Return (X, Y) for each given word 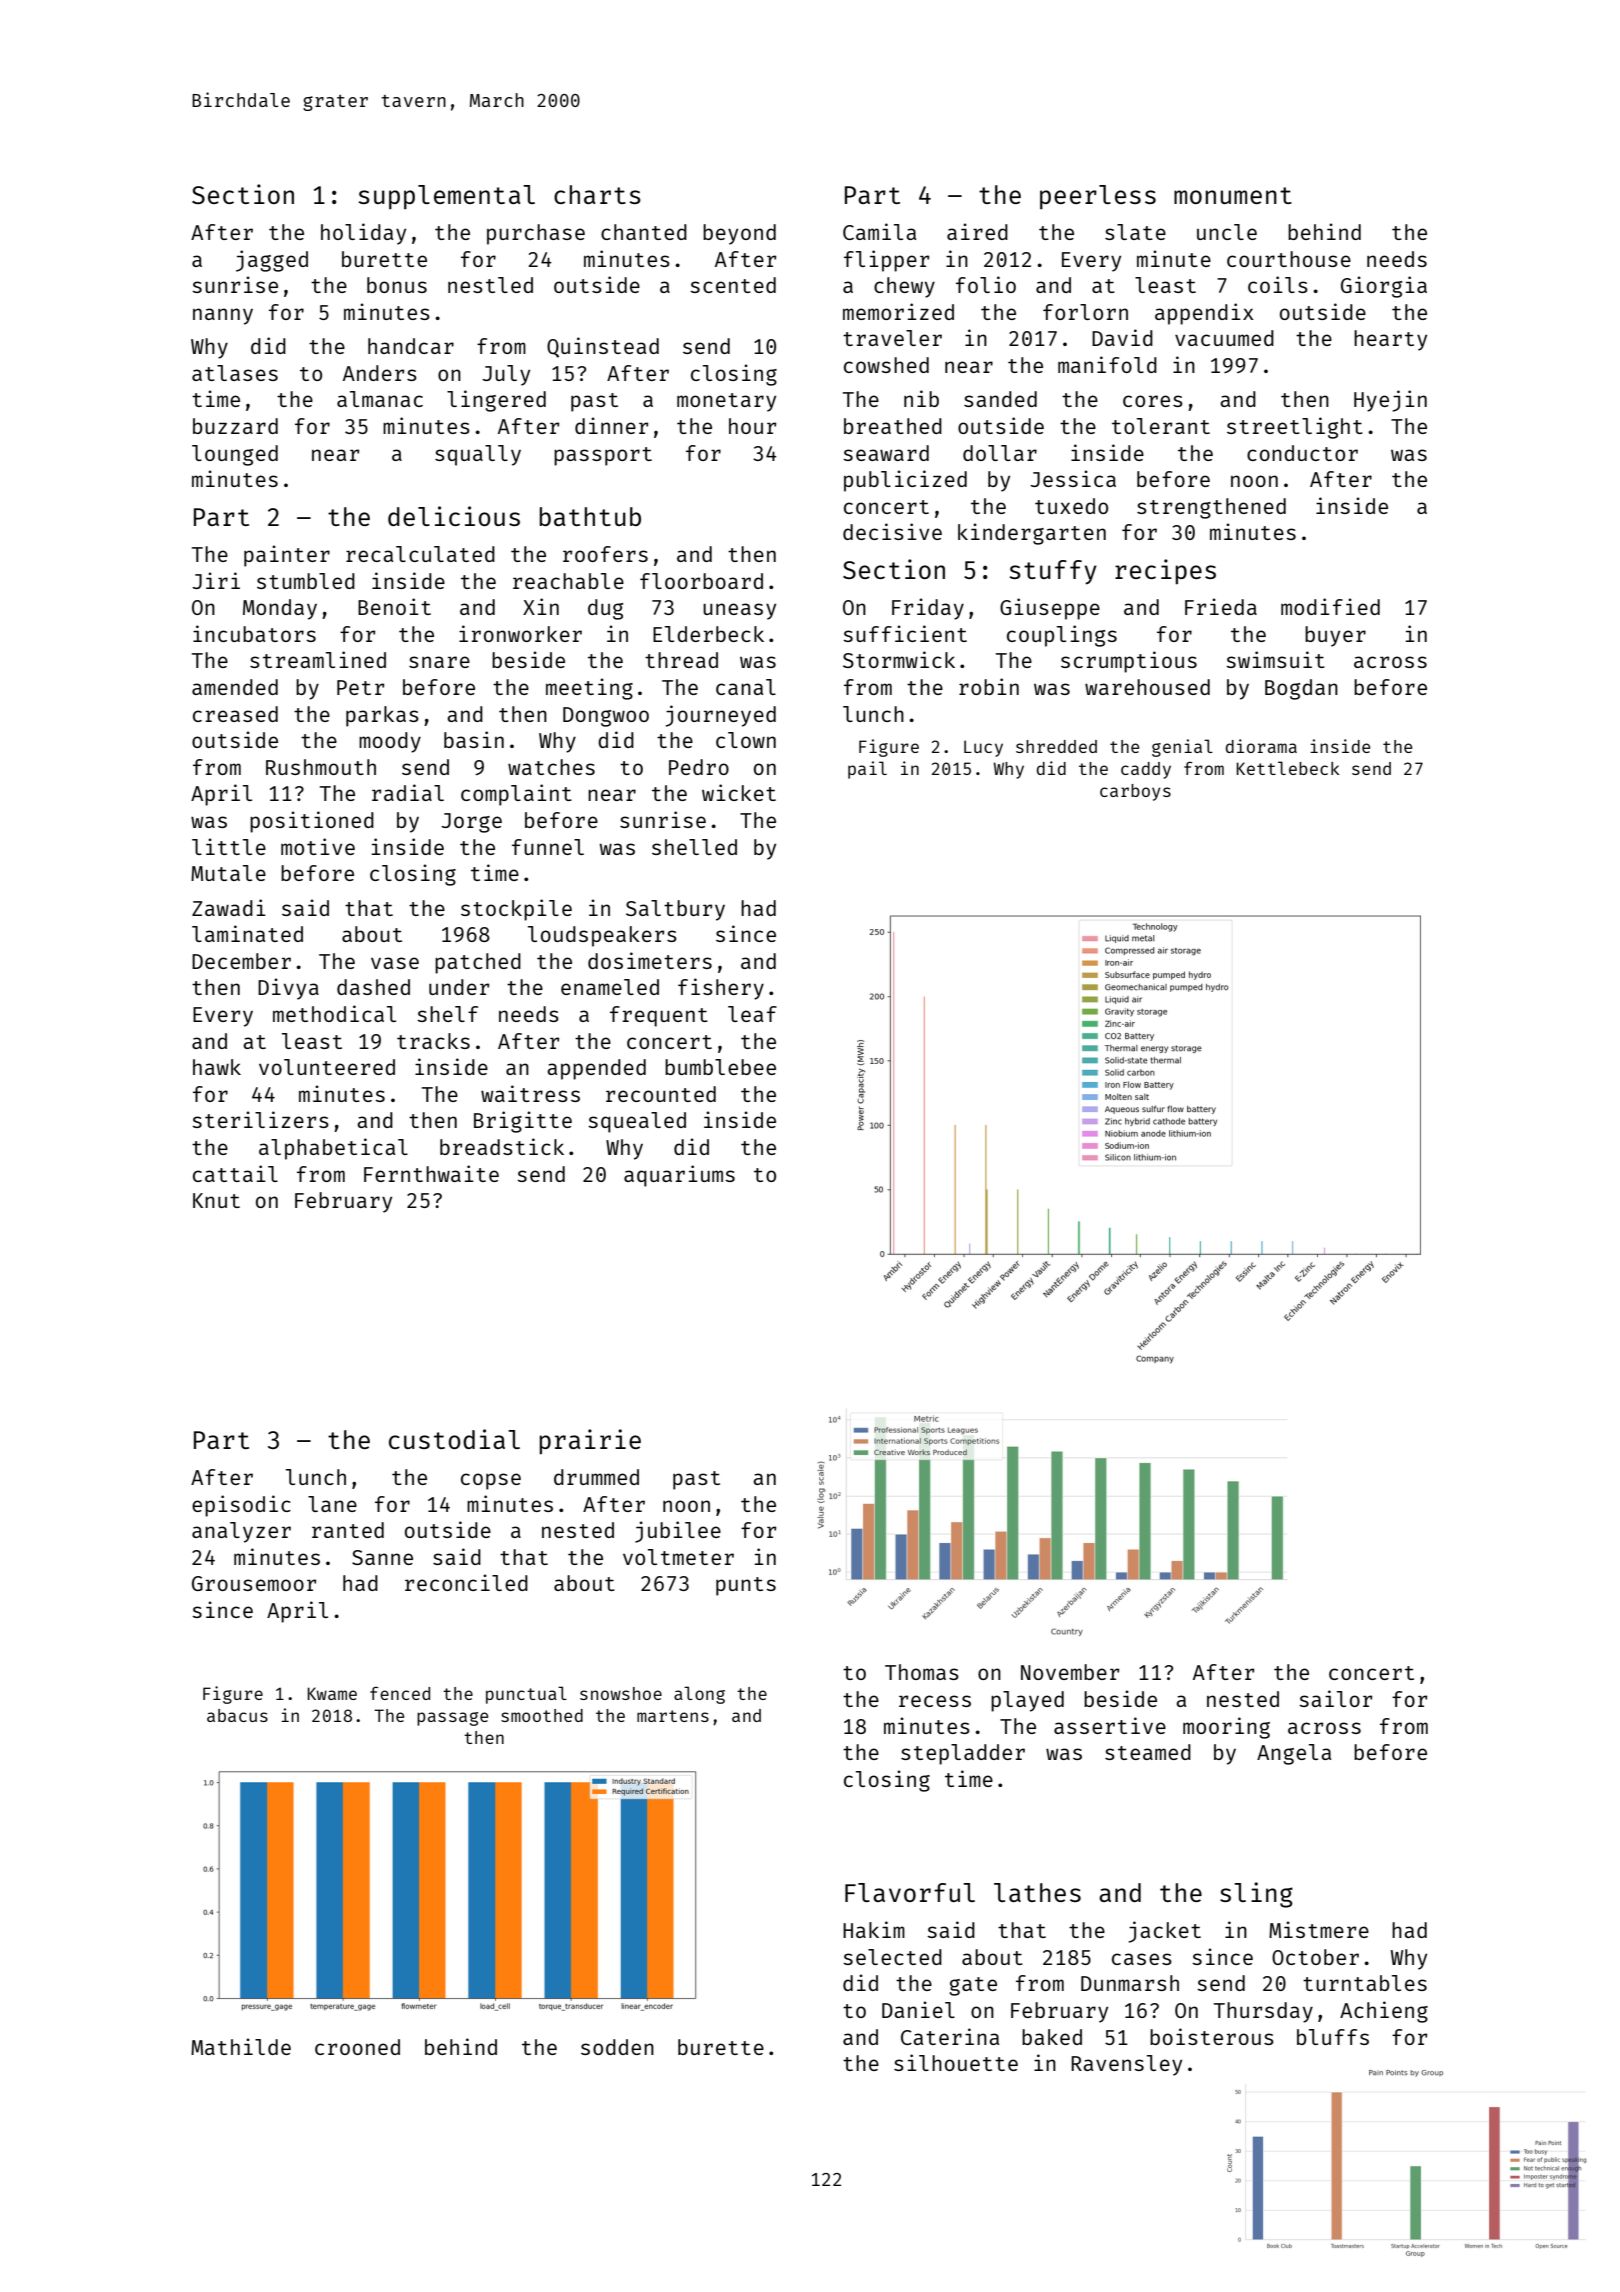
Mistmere (1319, 1929)
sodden (617, 2047)
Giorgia (1384, 287)
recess (935, 1701)
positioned (312, 822)
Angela (1294, 1754)
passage (452, 1719)
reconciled (466, 1582)
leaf (752, 1014)
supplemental (446, 197)
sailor (1335, 1698)
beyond (739, 234)
